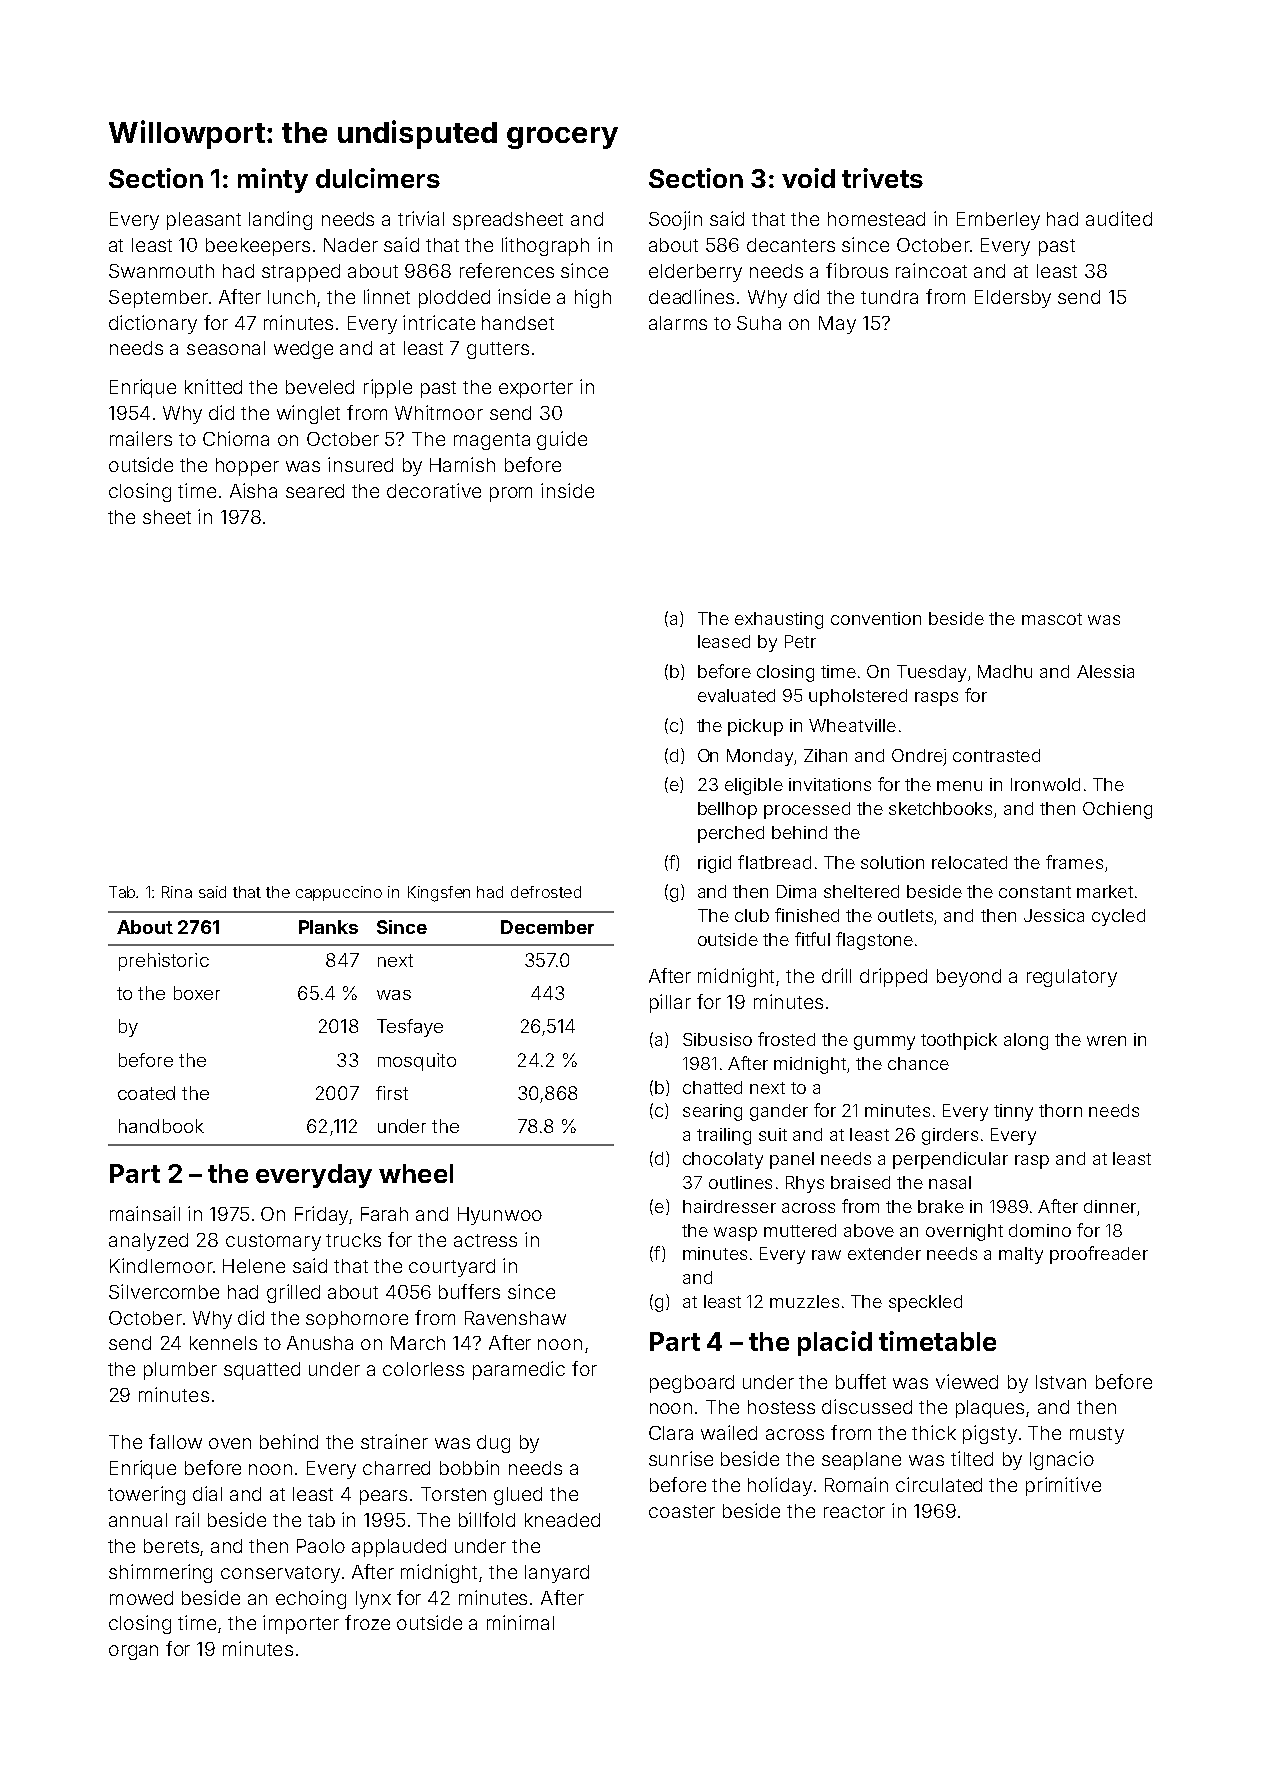 The height and width of the document is (1785, 1262). What do you see at coordinates (675, 220) in the document?
I see `Soojin` at bounding box center [675, 220].
